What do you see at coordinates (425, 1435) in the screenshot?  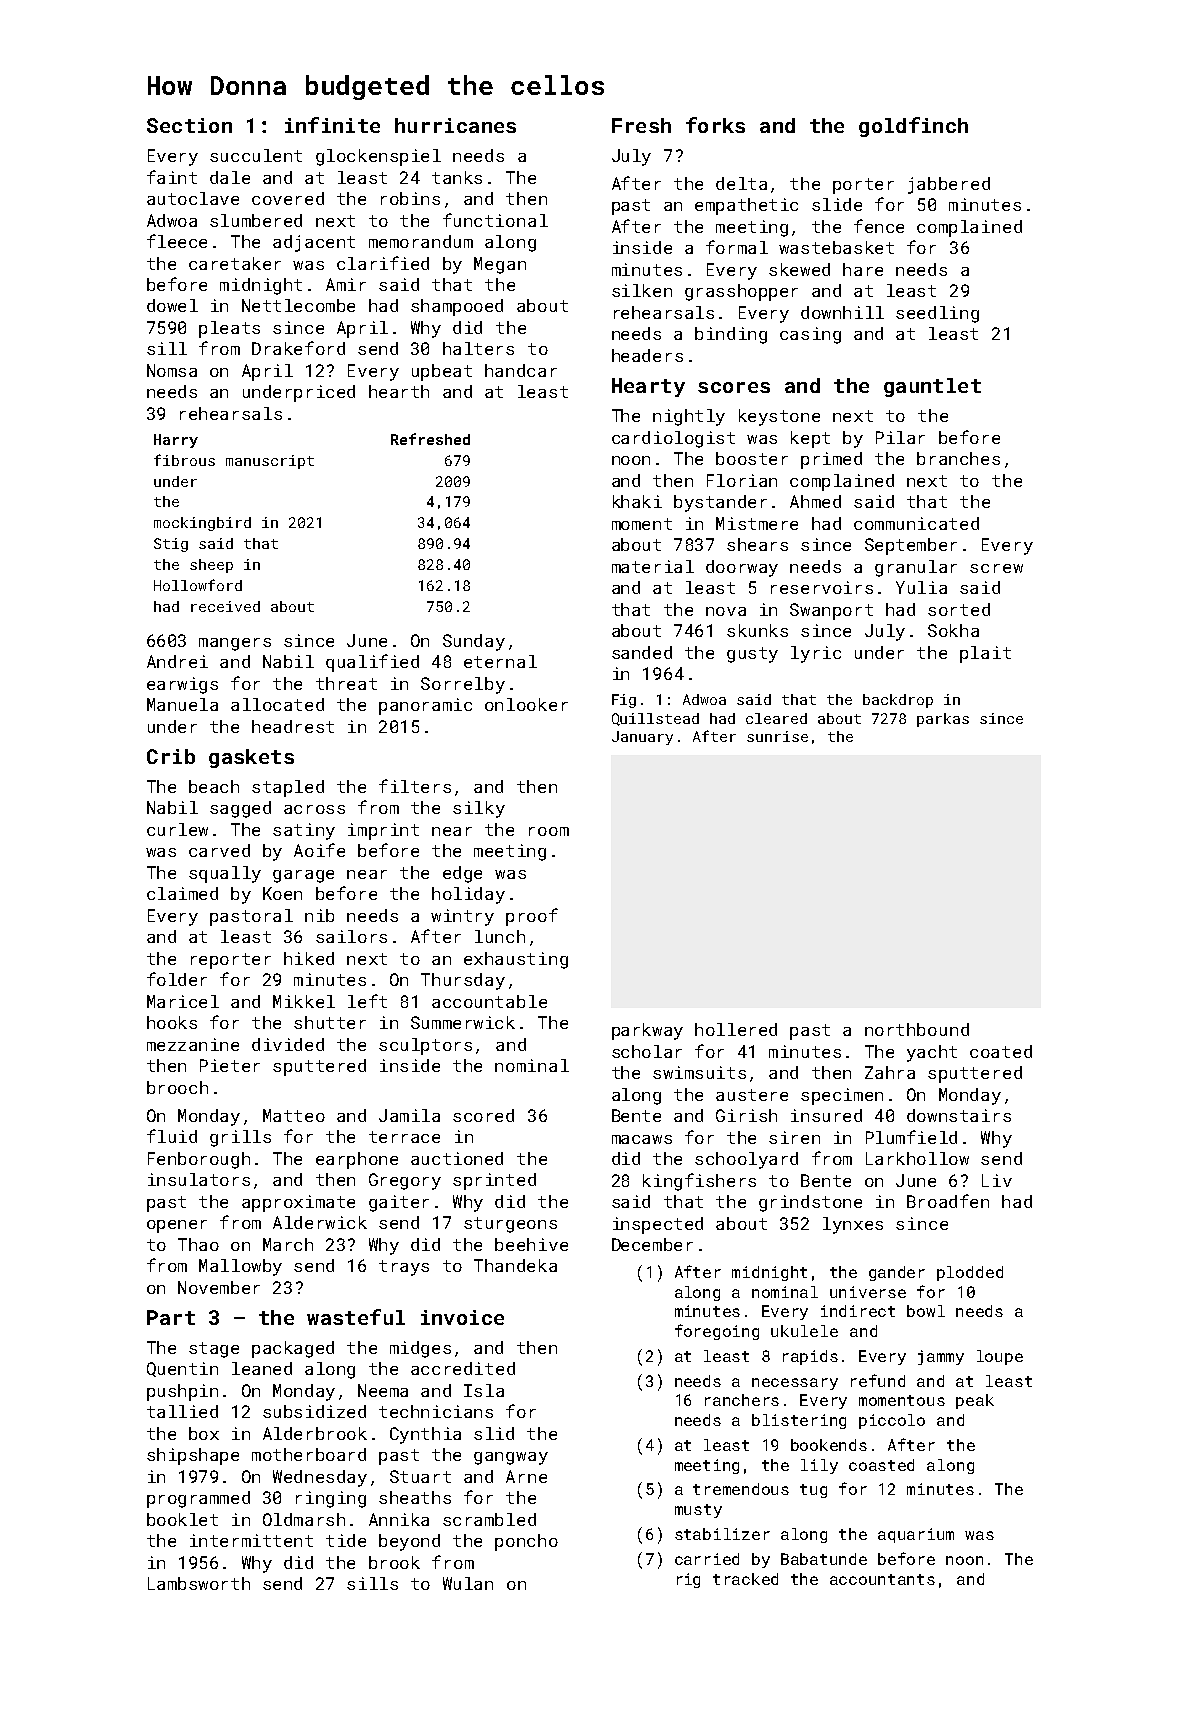 I see `Cynthia` at bounding box center [425, 1435].
